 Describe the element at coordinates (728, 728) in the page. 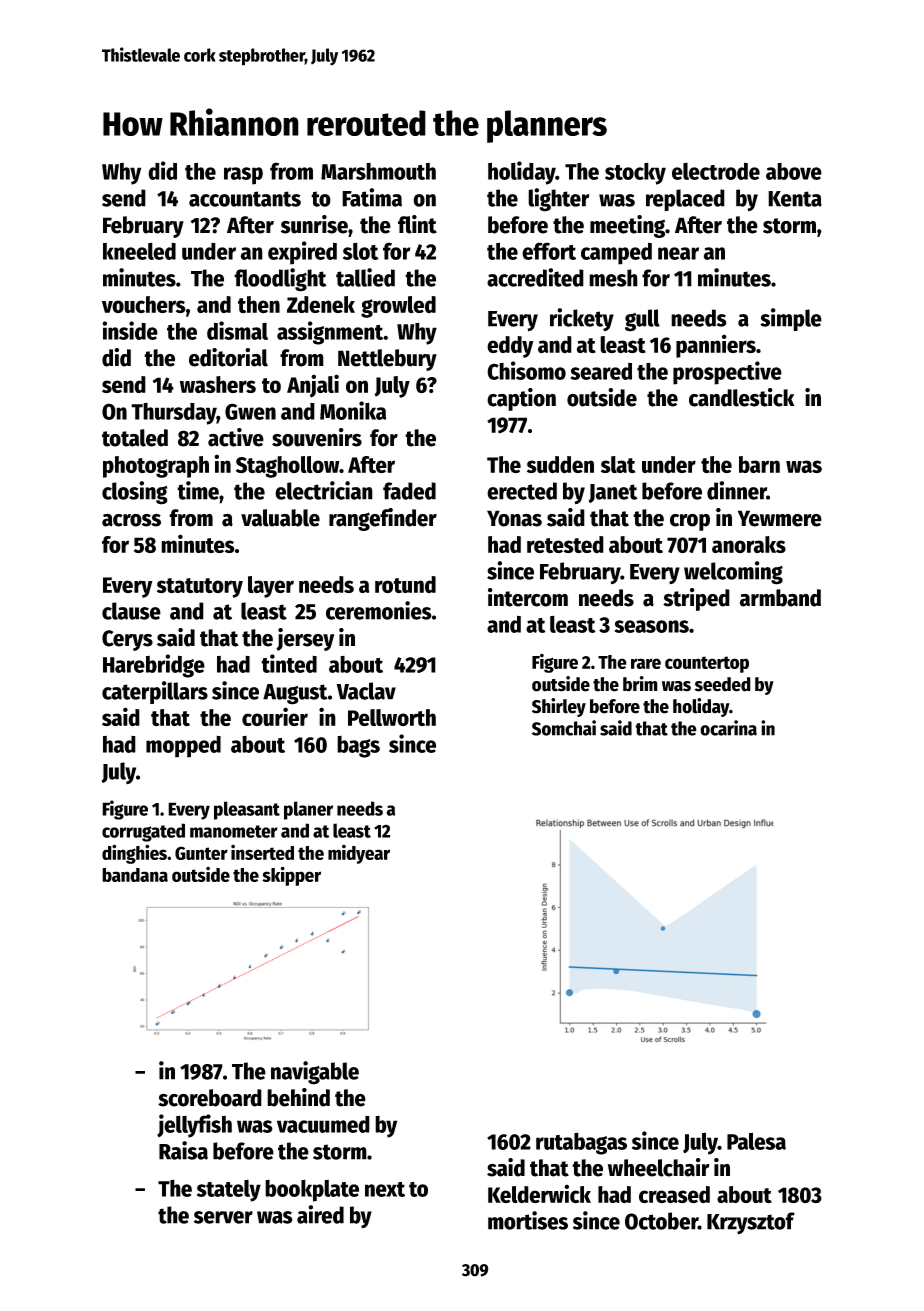

I see `ocarina` at that location.
